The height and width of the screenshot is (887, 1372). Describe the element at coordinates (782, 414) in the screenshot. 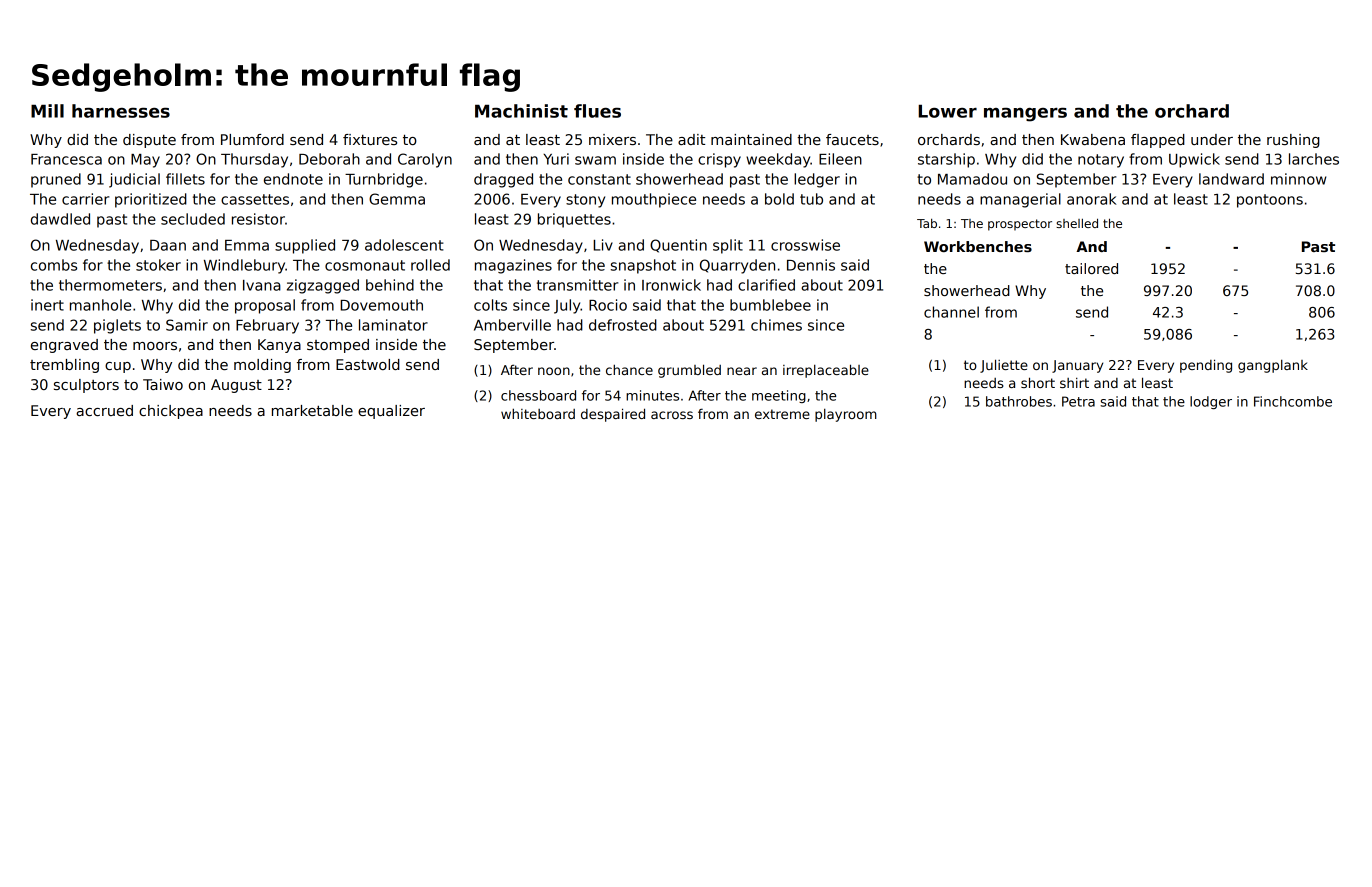

I see `extreme` at that location.
